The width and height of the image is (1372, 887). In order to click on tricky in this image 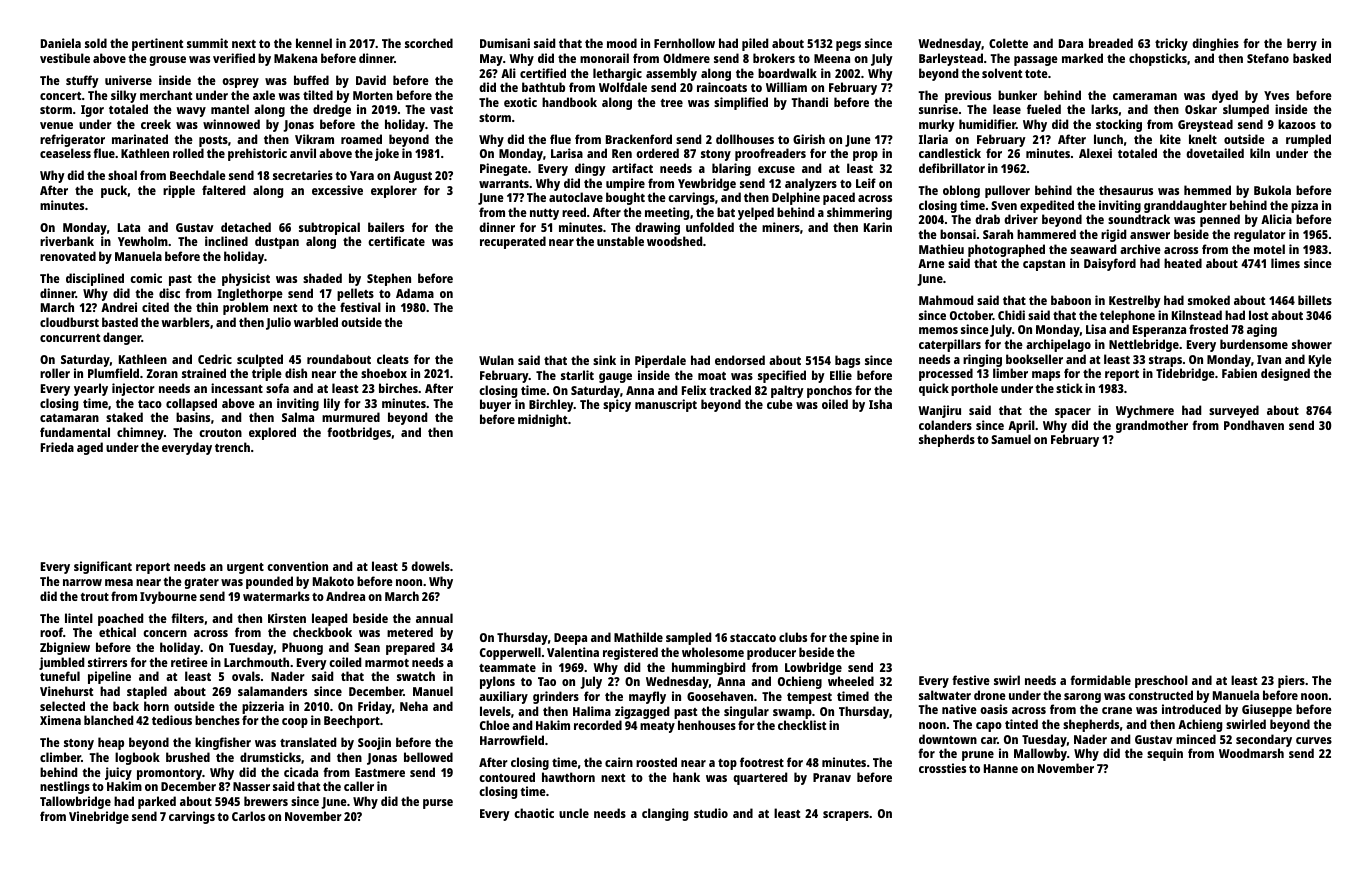, I will do `click(1171, 44)`.
